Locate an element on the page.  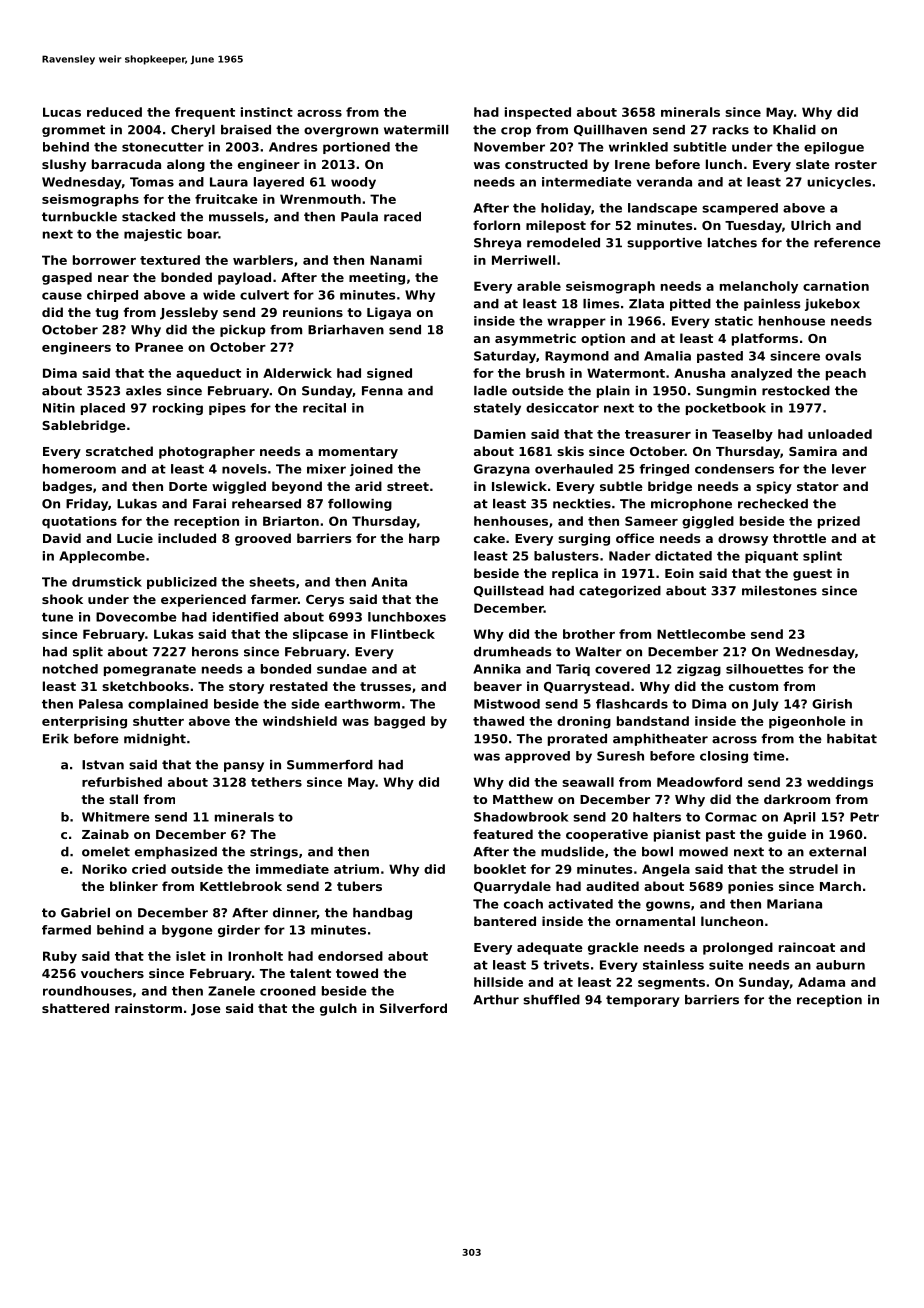
harp is located at coordinates (424, 539).
